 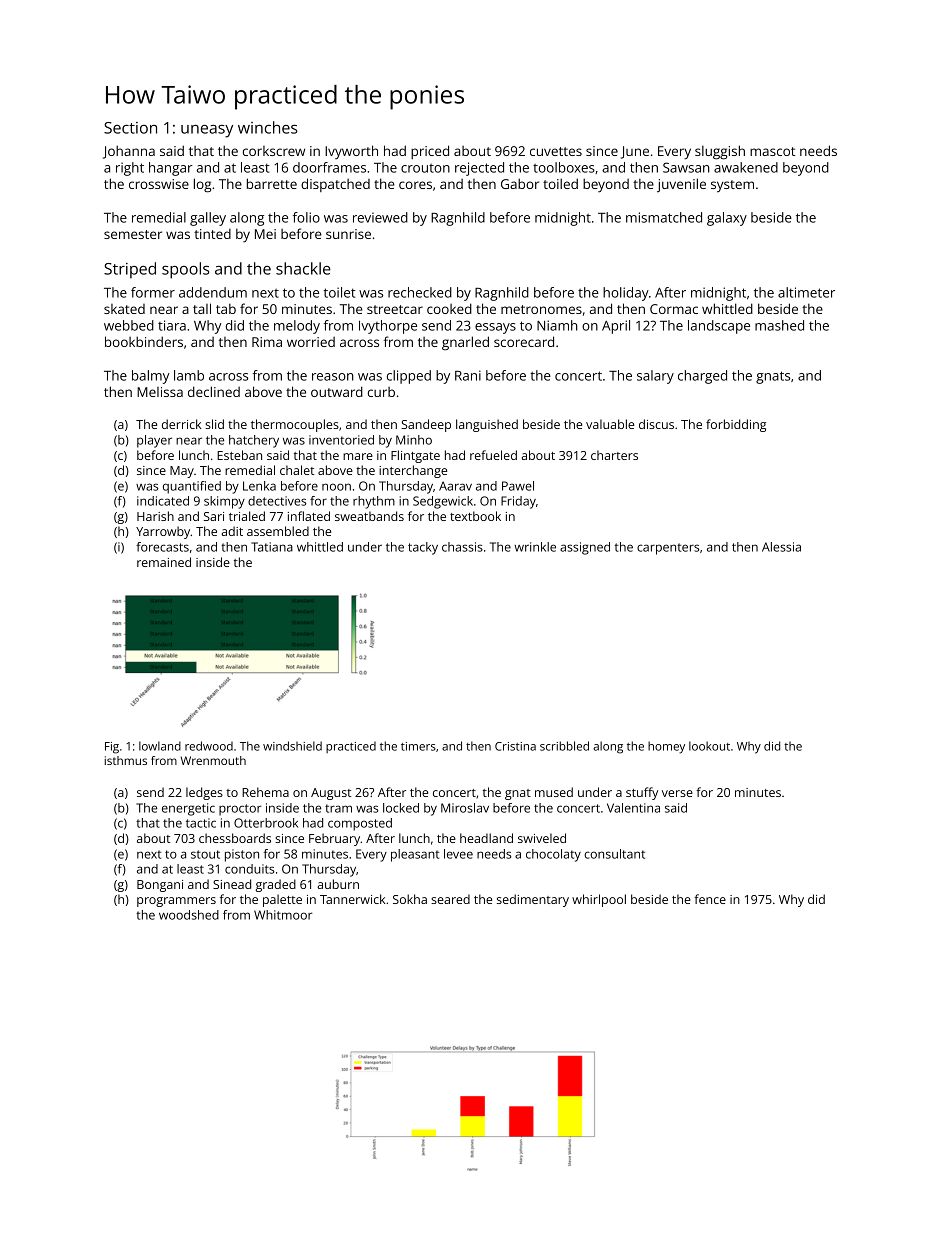 I want to click on lookout, so click(x=709, y=746).
